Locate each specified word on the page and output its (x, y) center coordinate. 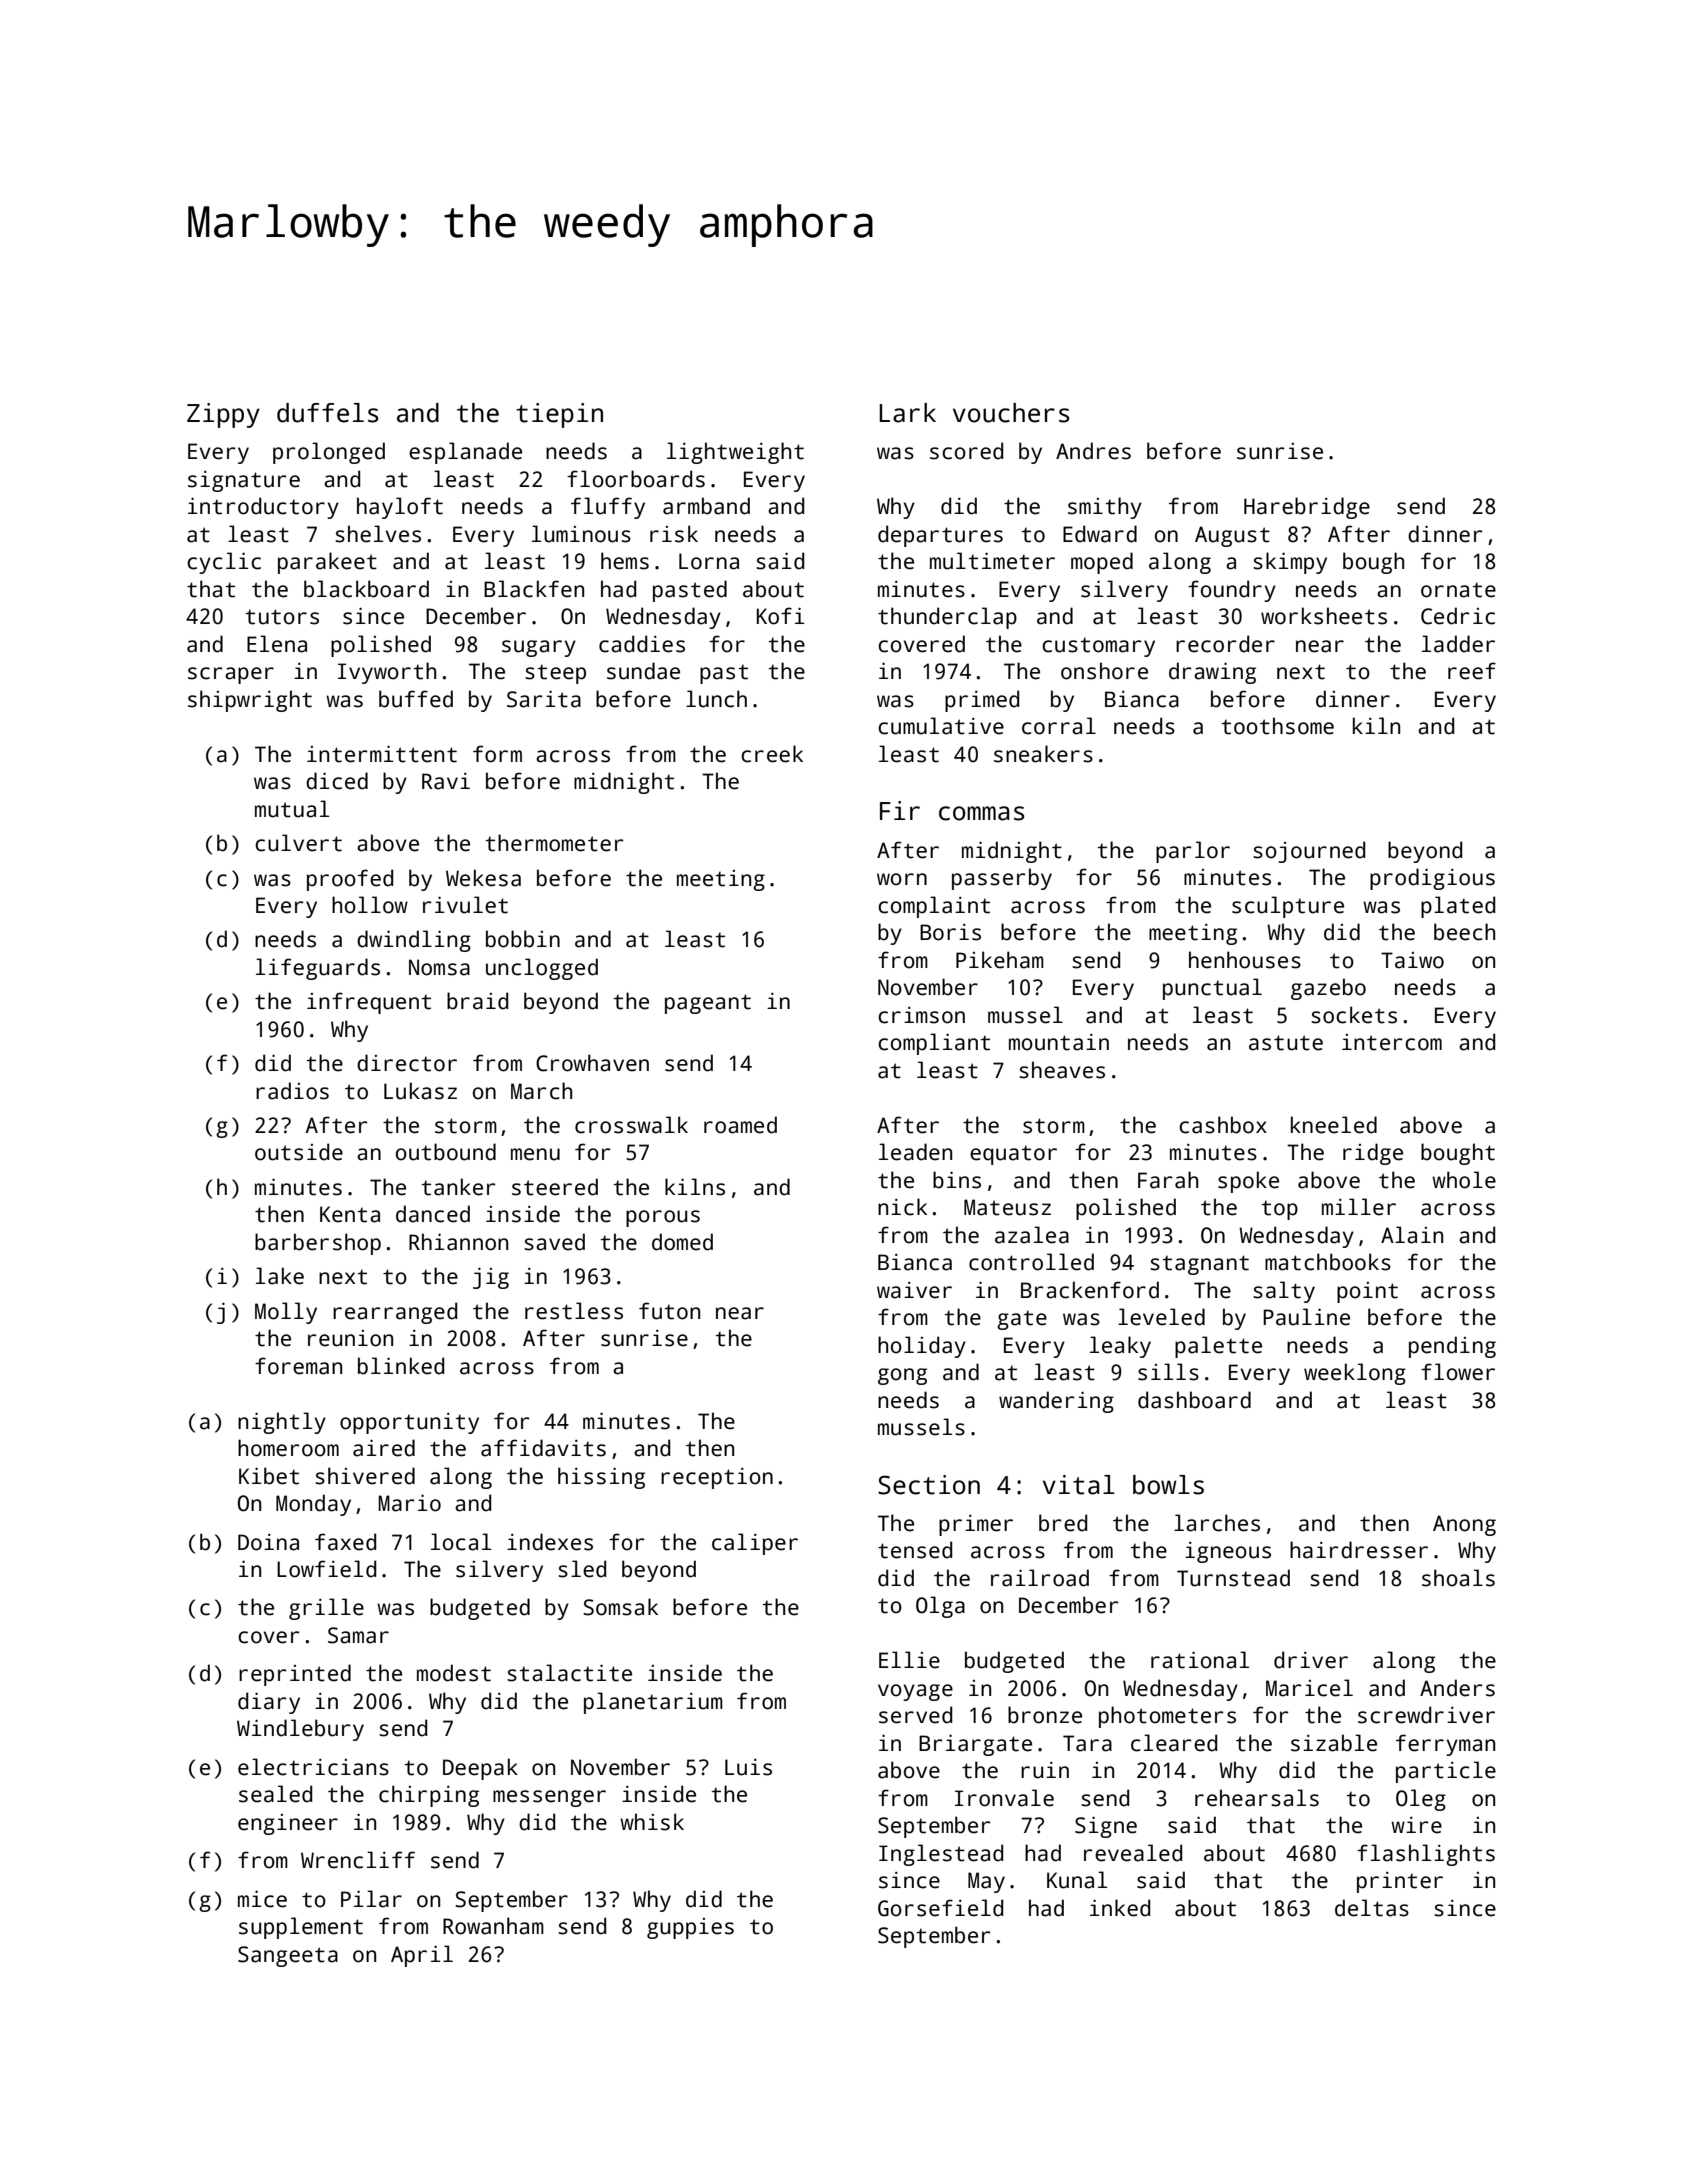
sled (582, 1569)
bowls (1168, 1485)
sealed (275, 1794)
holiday (922, 1347)
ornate (1458, 590)
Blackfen (534, 589)
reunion (350, 1338)
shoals (1458, 1578)
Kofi (781, 616)
